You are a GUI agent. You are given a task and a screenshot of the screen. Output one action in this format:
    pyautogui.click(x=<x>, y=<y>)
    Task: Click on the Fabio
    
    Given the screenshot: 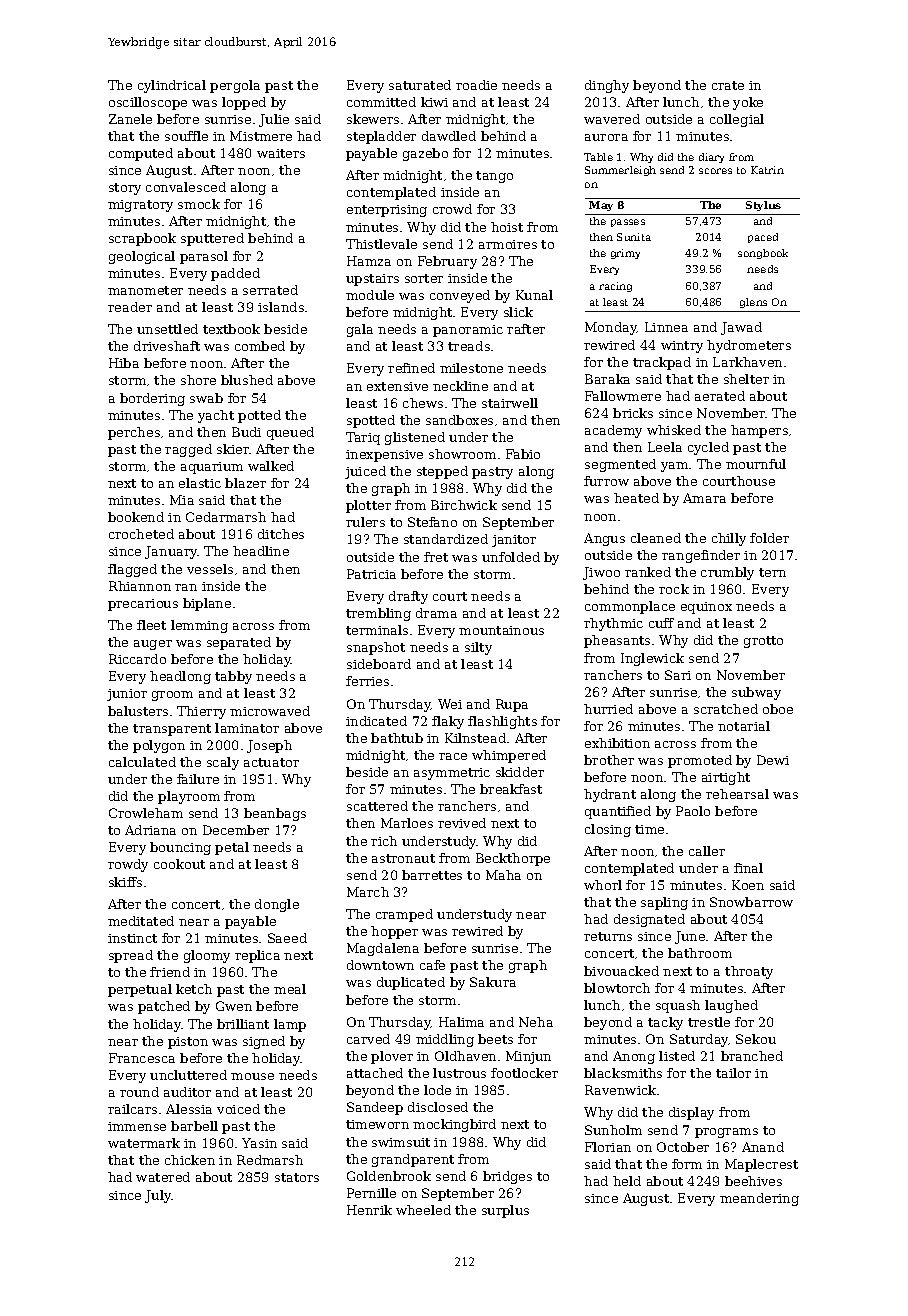 What is the action you would take?
    pyautogui.click(x=523, y=454)
